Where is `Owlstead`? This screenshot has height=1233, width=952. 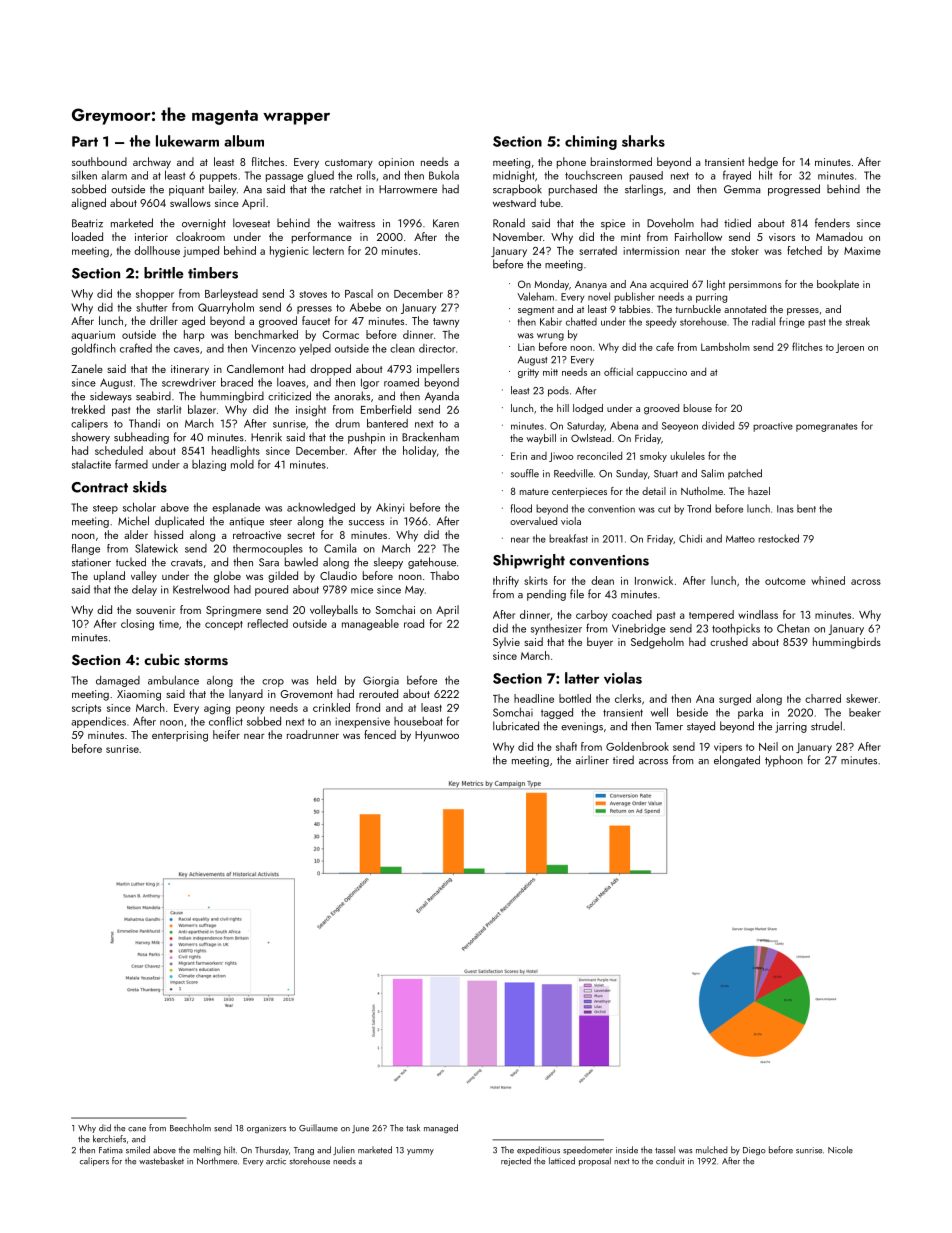 Owlstead is located at coordinates (591, 438).
